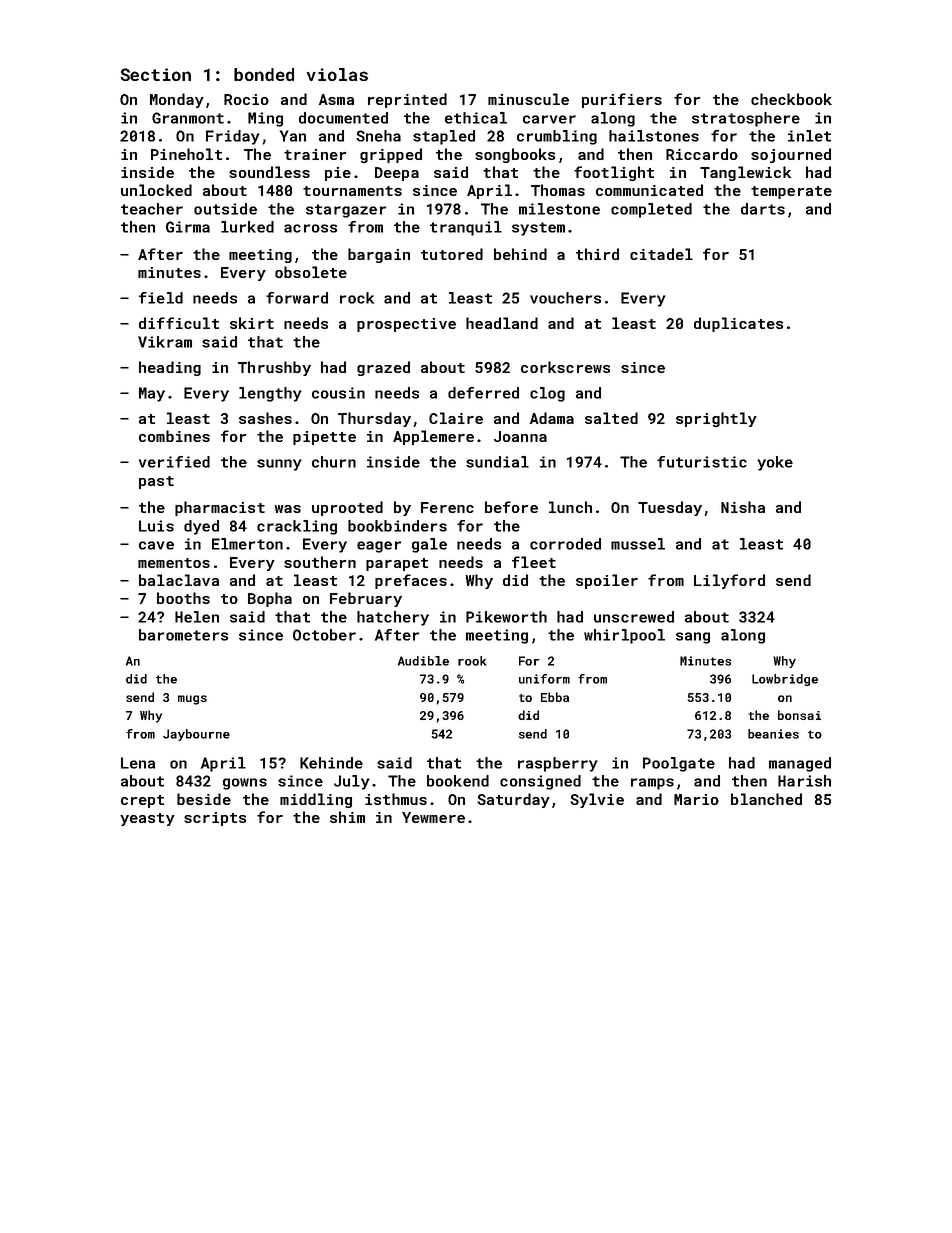  Describe the element at coordinates (570, 507) in the screenshot. I see `lunch` at that location.
